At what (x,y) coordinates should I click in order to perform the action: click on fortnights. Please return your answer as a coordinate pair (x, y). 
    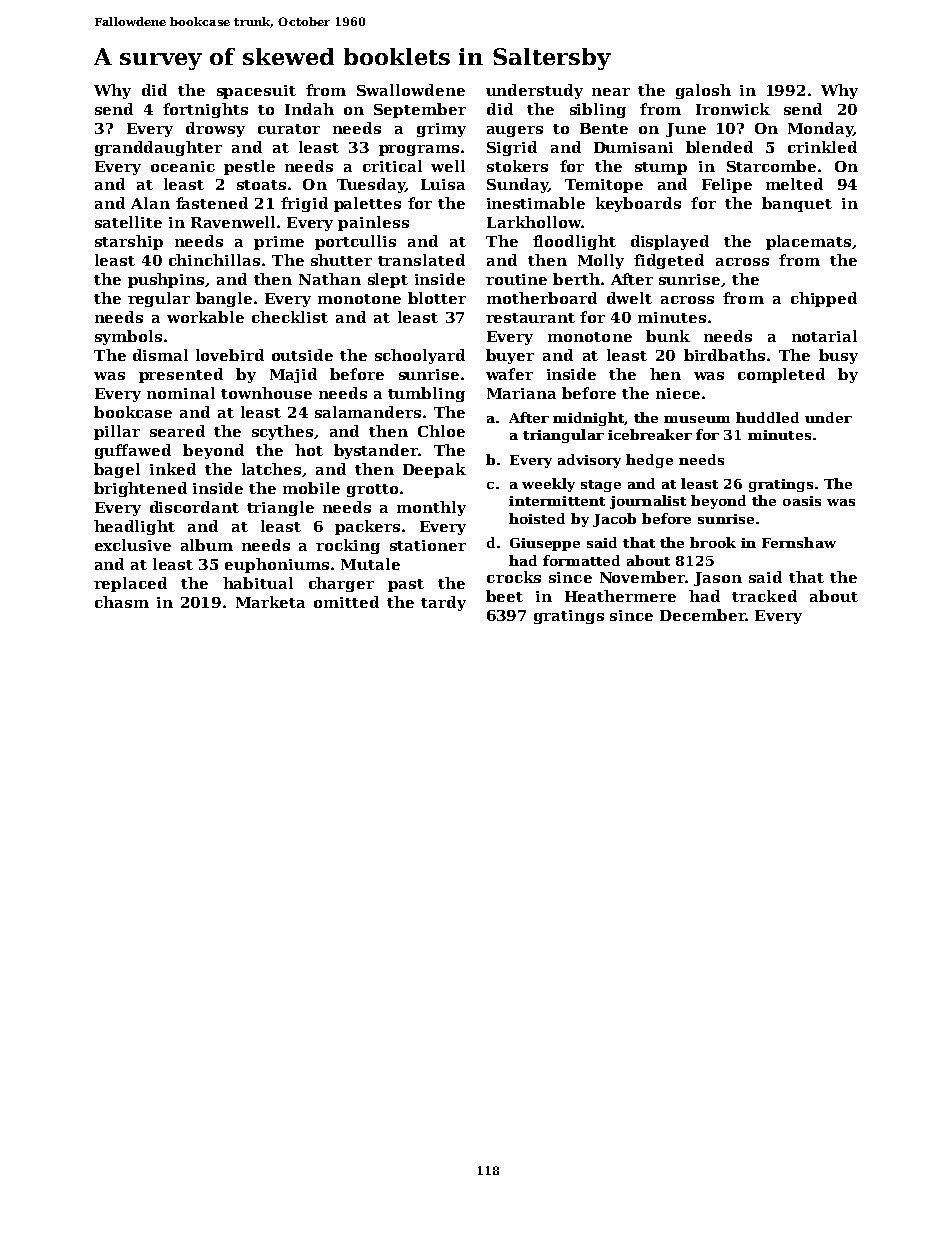
    Looking at the image, I should click on (205, 110).
